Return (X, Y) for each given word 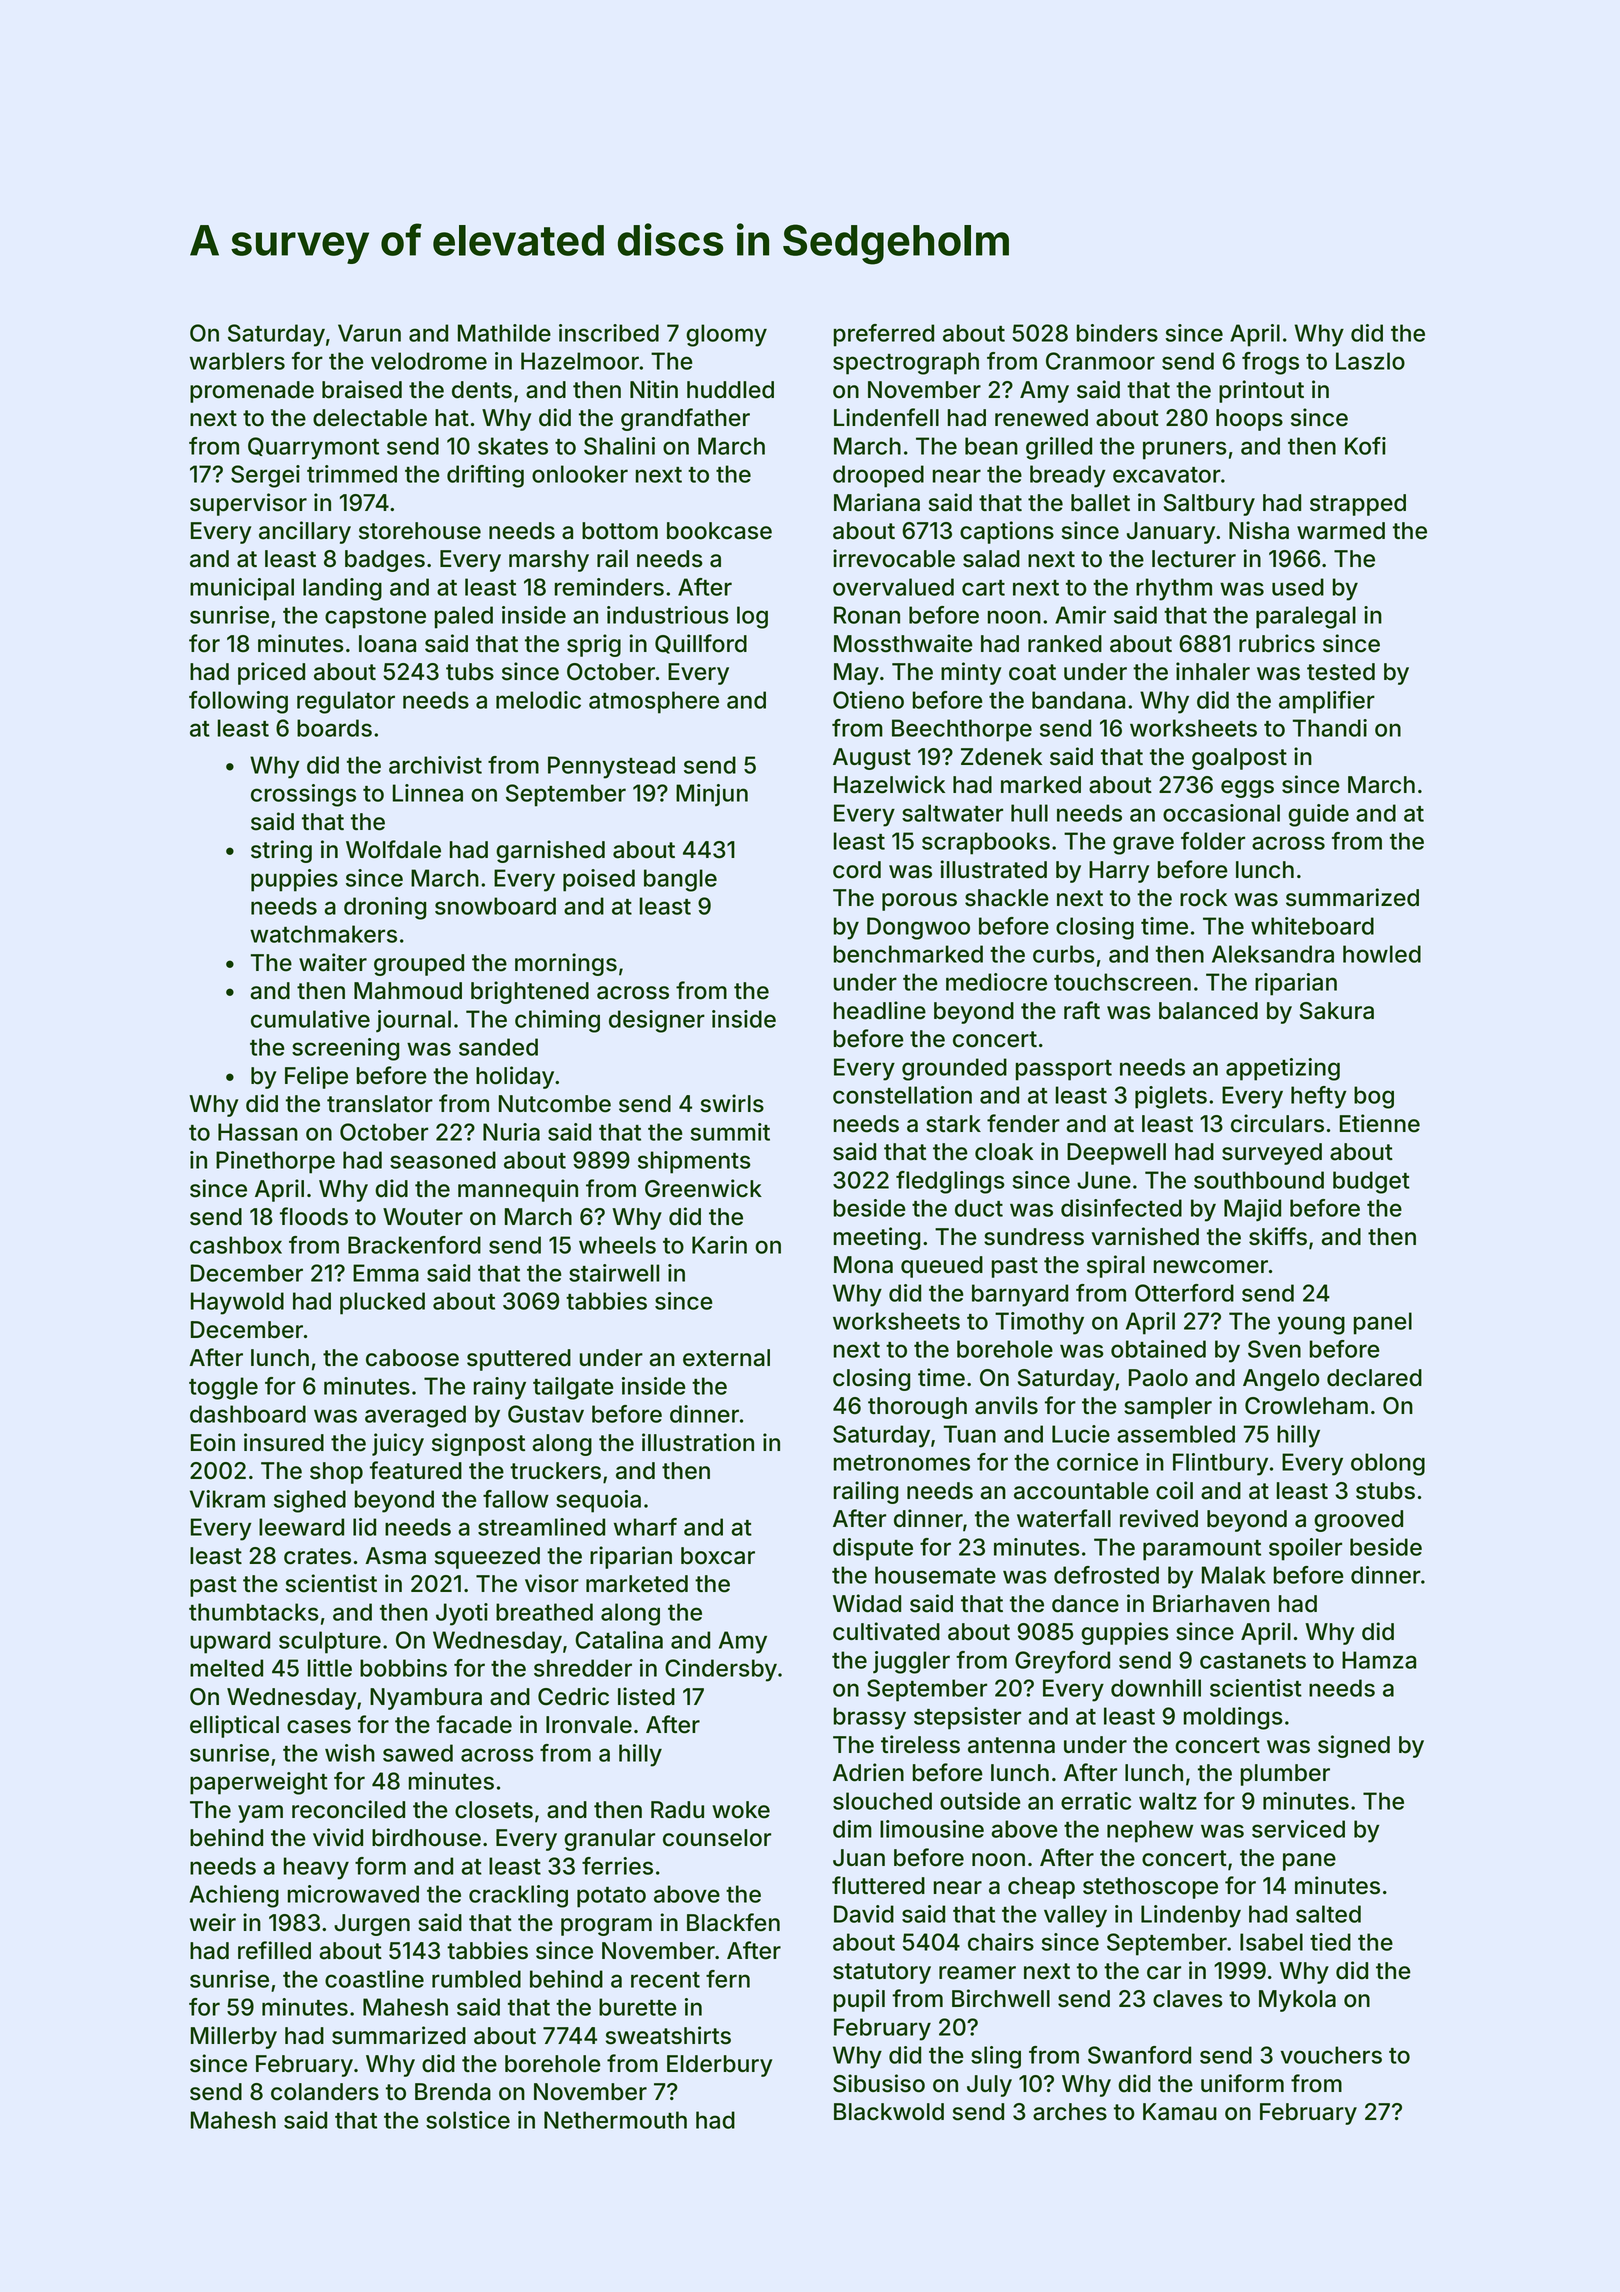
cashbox (236, 1245)
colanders (325, 2092)
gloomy (726, 335)
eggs (1247, 789)
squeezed (487, 1558)
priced (271, 673)
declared (1374, 1378)
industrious (668, 615)
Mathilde (504, 333)
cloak (1004, 1152)
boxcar (718, 1556)
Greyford (1062, 1662)
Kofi (1365, 446)
